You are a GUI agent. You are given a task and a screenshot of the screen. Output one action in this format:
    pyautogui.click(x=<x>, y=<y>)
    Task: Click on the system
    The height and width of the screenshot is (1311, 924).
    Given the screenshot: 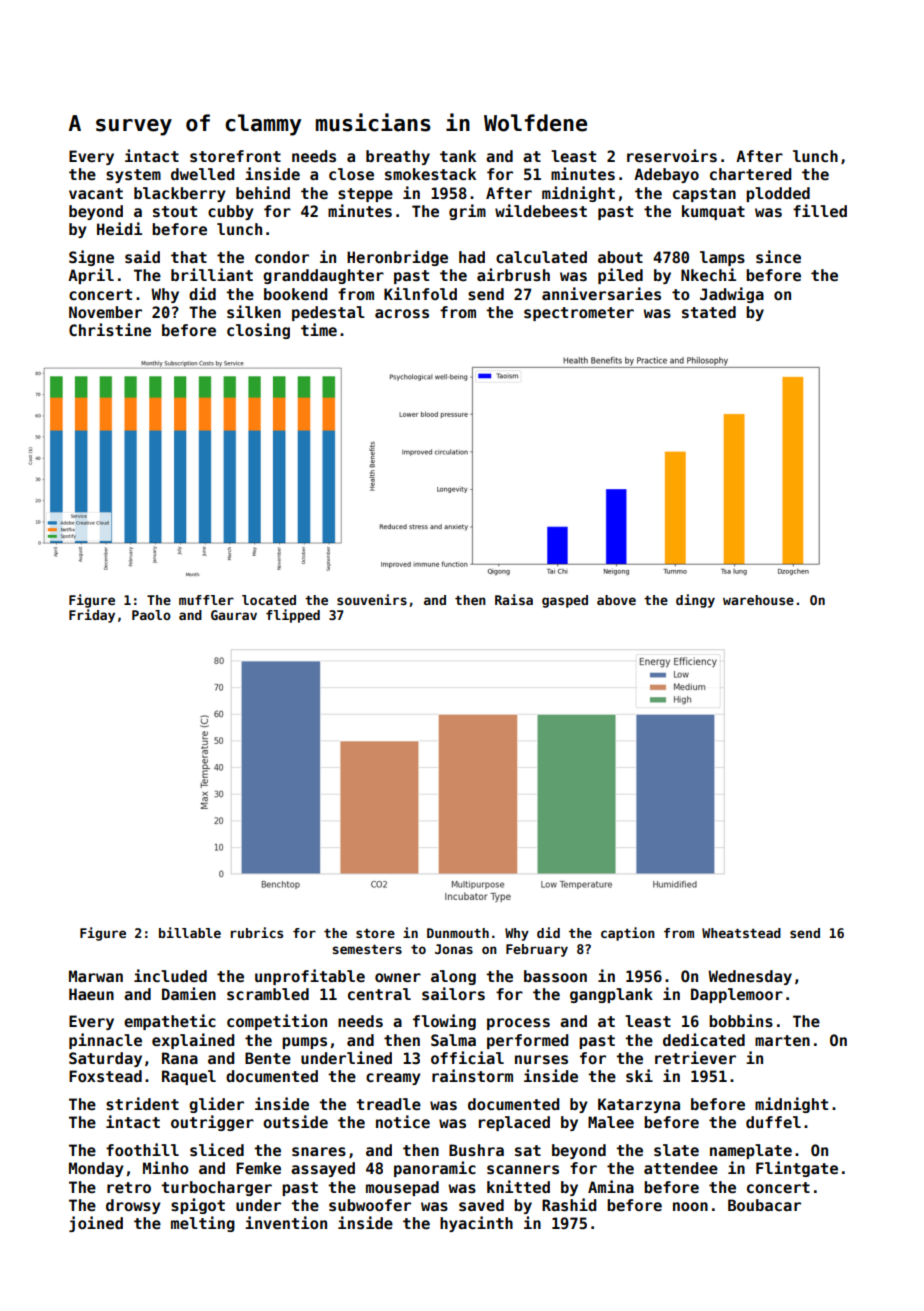 What is the action you would take?
    pyautogui.click(x=133, y=176)
